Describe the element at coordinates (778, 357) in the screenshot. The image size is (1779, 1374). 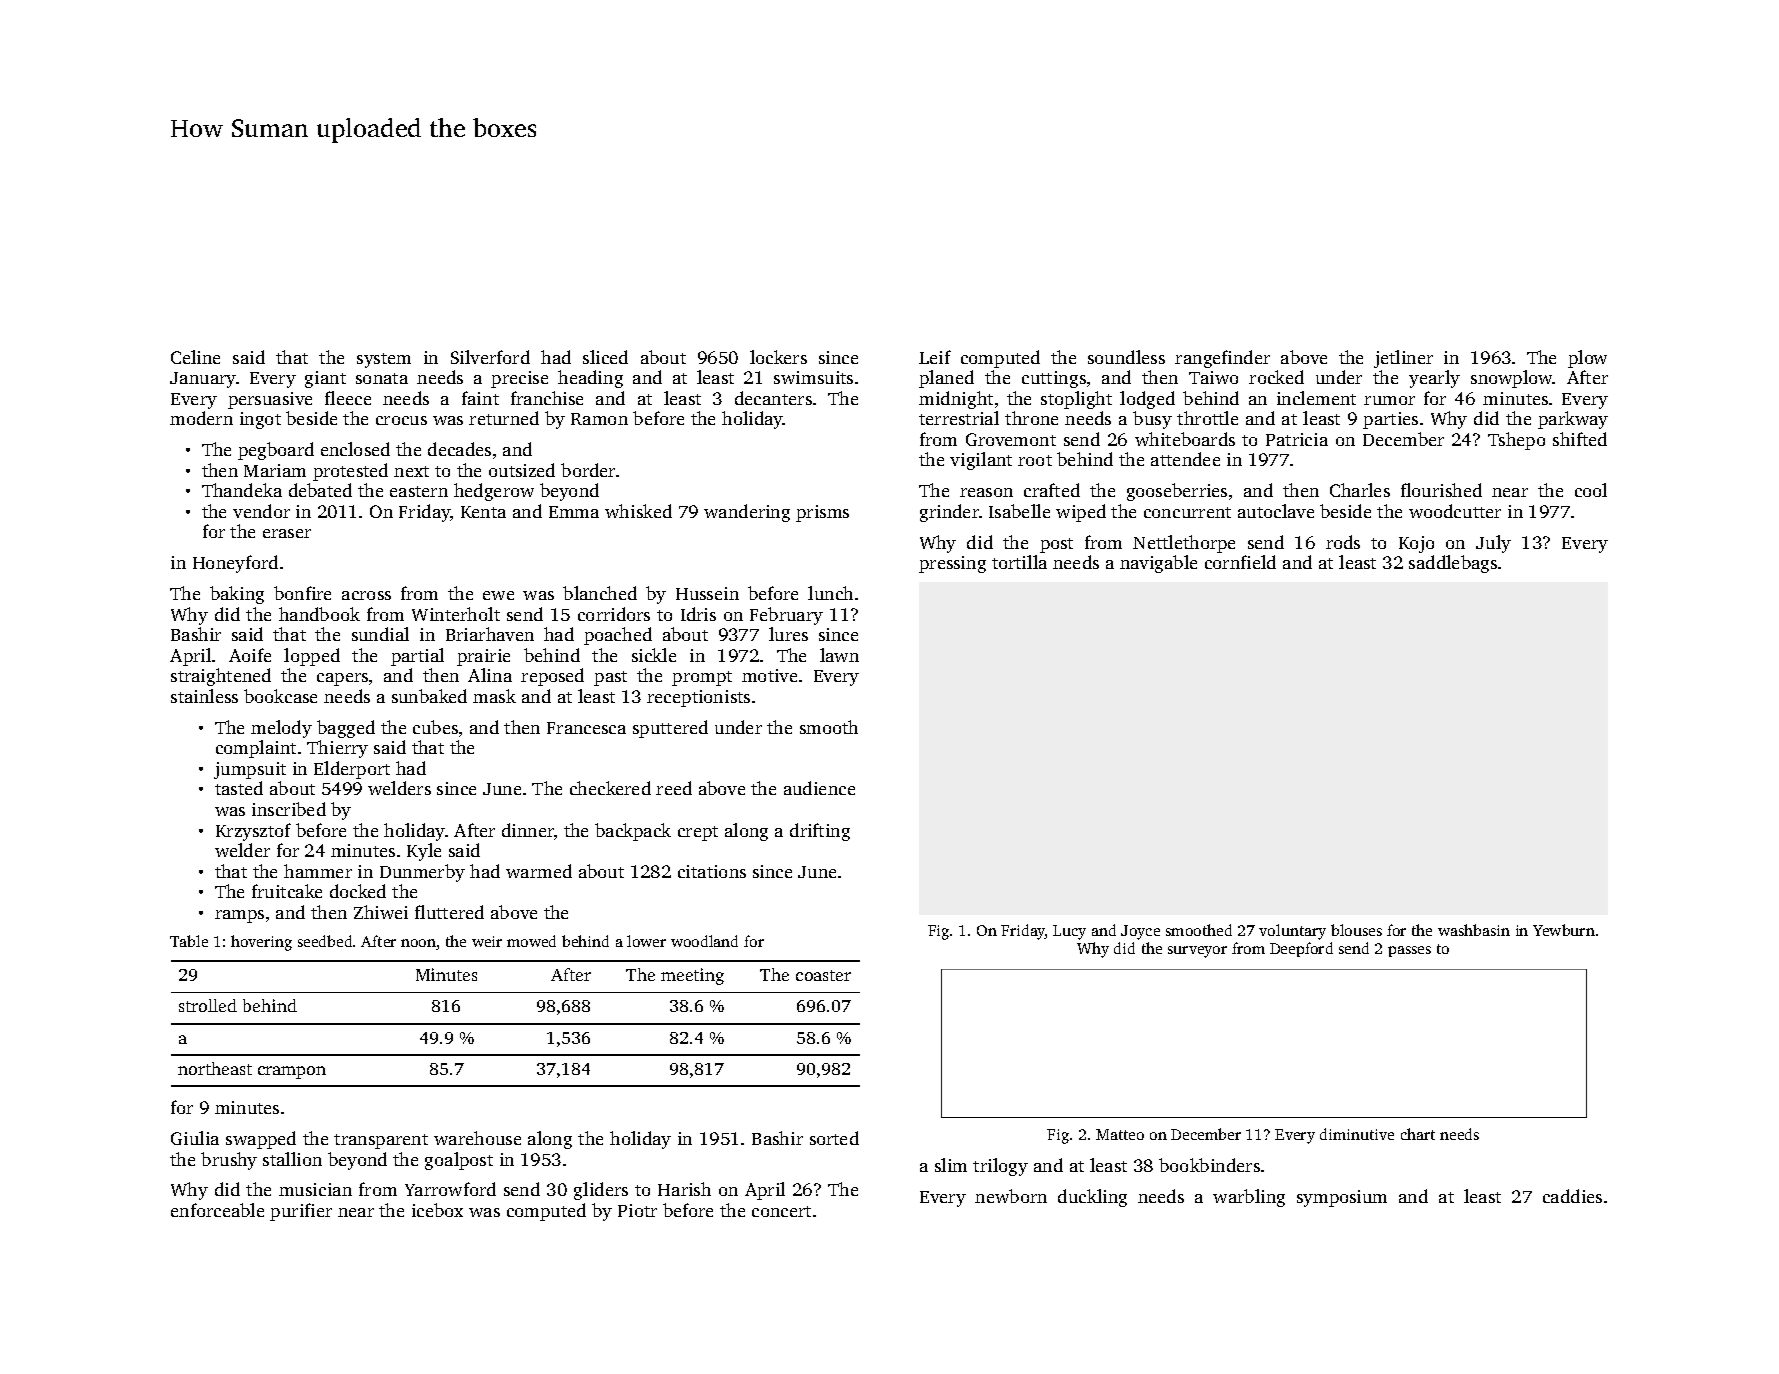
I see `lockers` at that location.
